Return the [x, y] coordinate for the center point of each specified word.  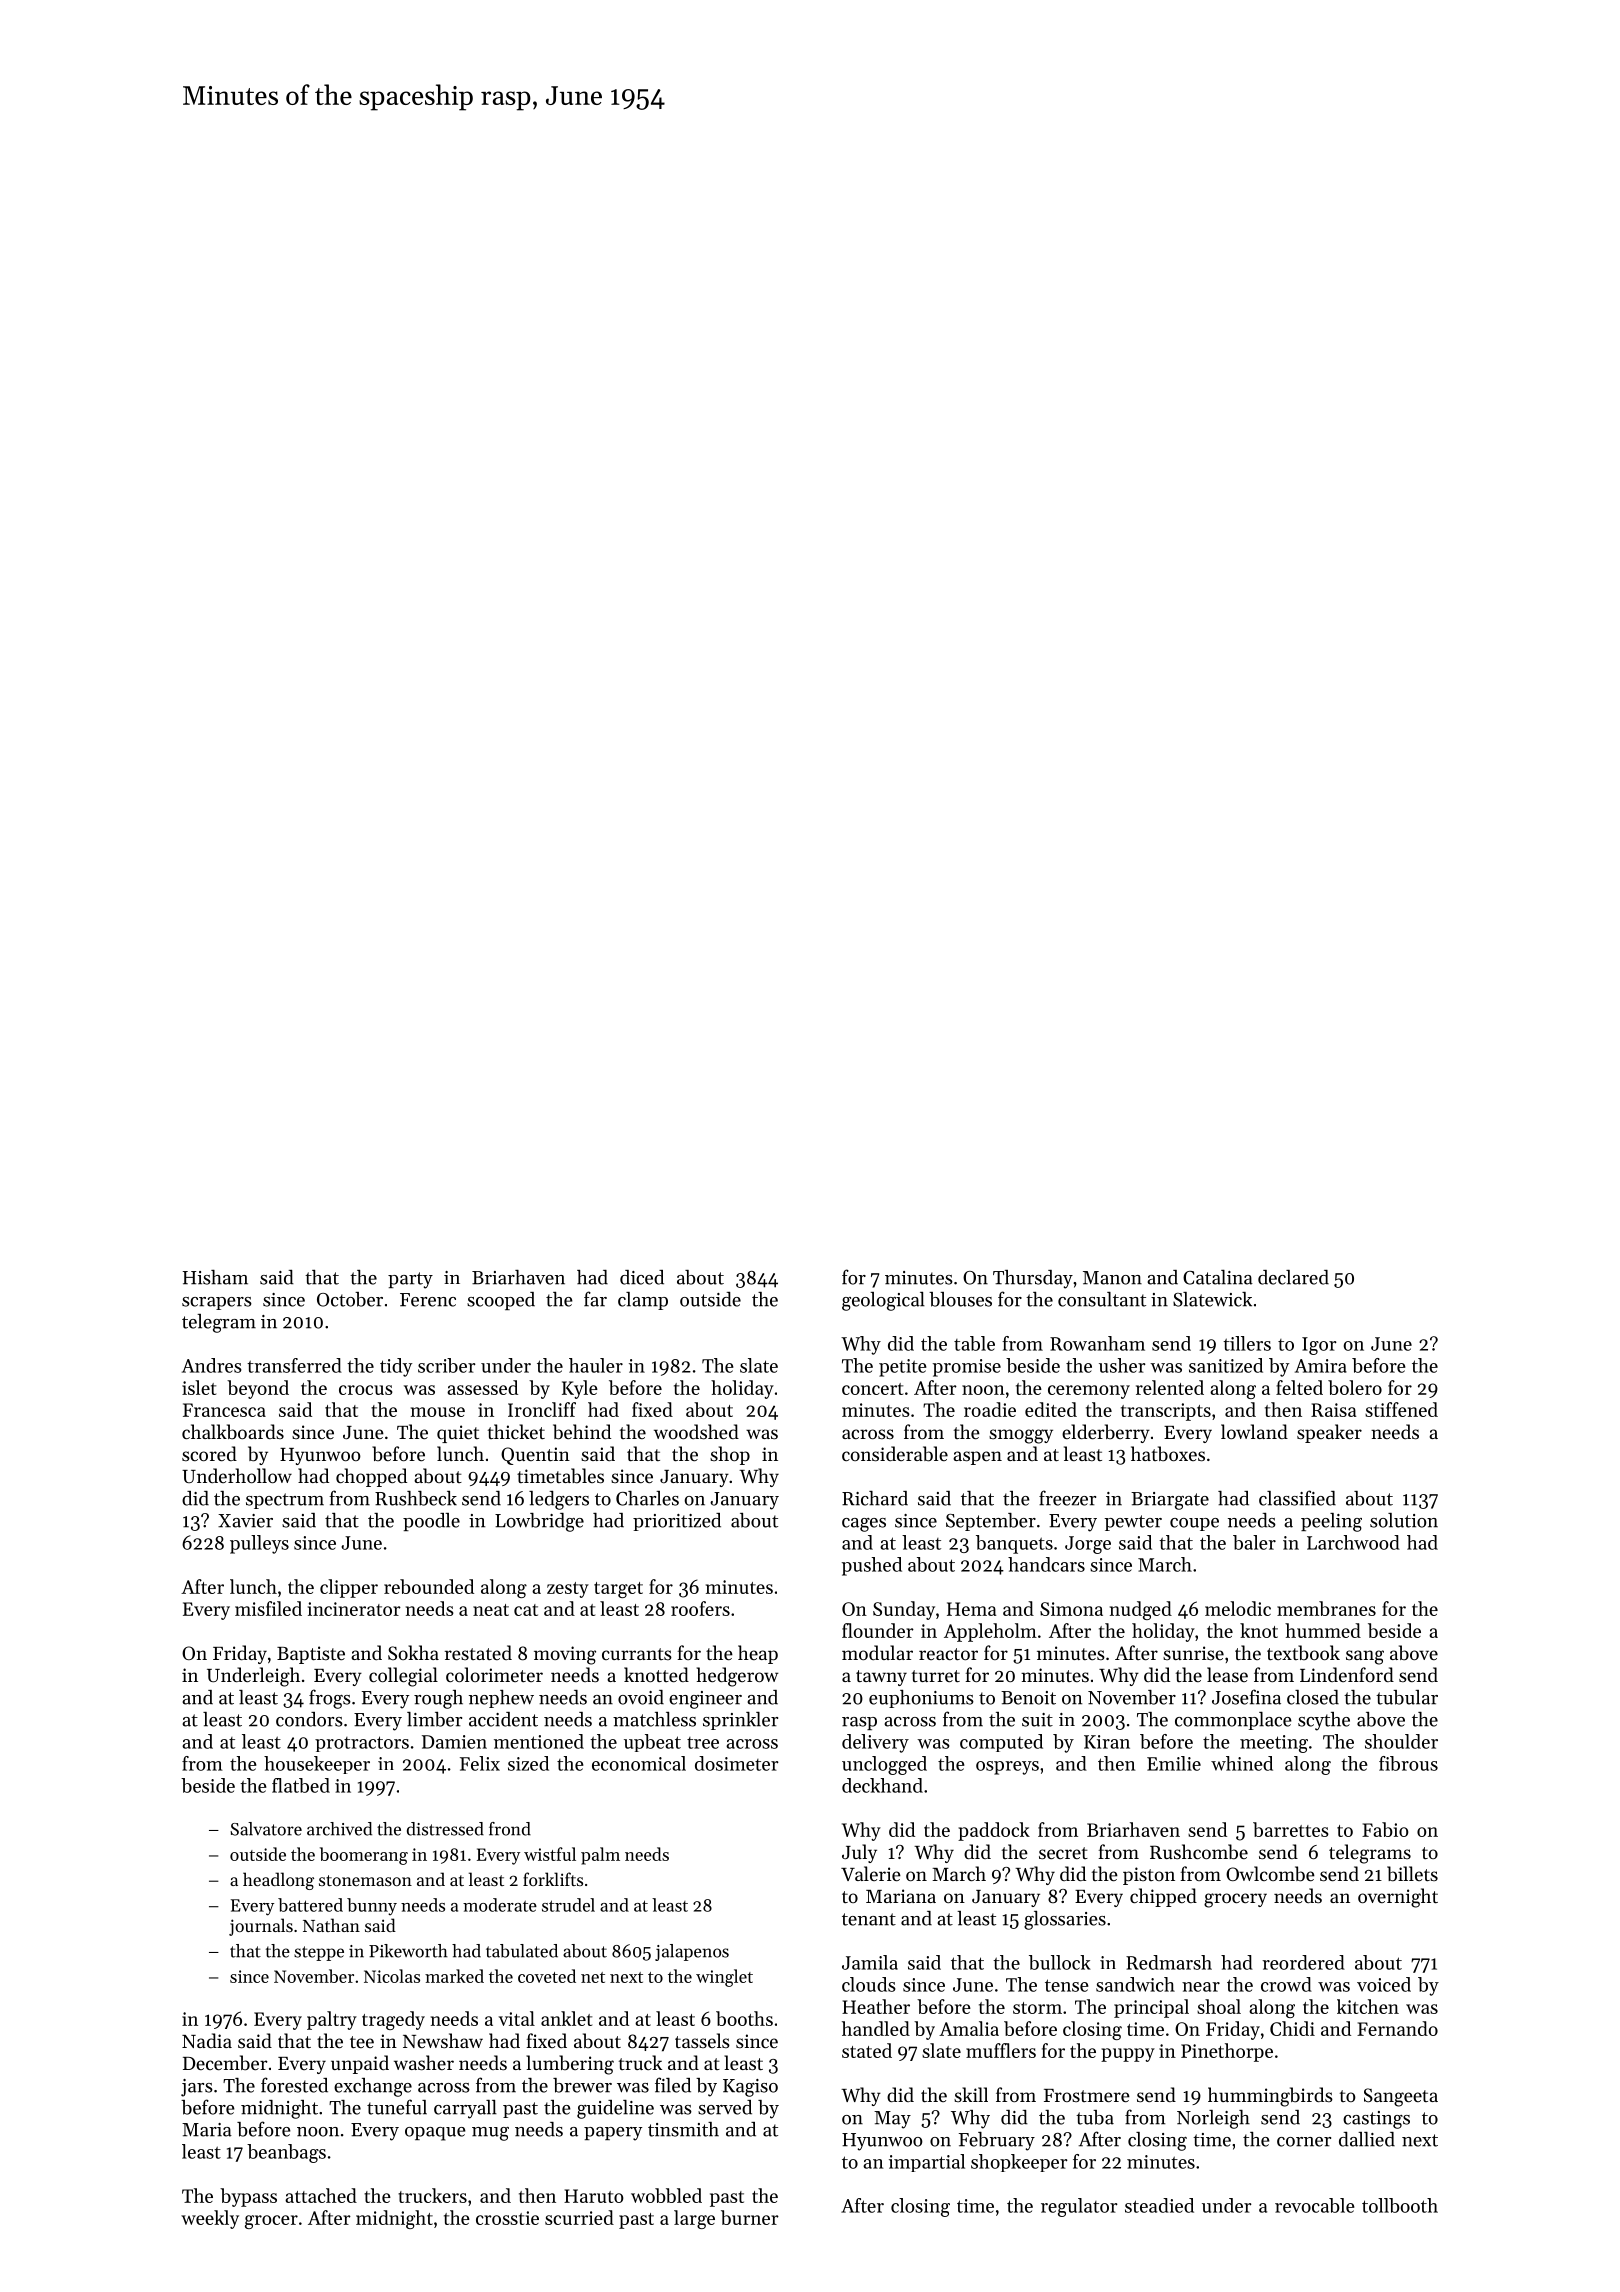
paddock [994, 1831]
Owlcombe [1270, 1874]
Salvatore [266, 1829]
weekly [210, 2219]
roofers [700, 1608]
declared [1293, 1277]
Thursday [1033, 1279]
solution [1404, 1520]
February [997, 2141]
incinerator [354, 1609]
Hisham [215, 1277]
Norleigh [1213, 2119]
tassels [702, 2040]
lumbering [570, 2065]
